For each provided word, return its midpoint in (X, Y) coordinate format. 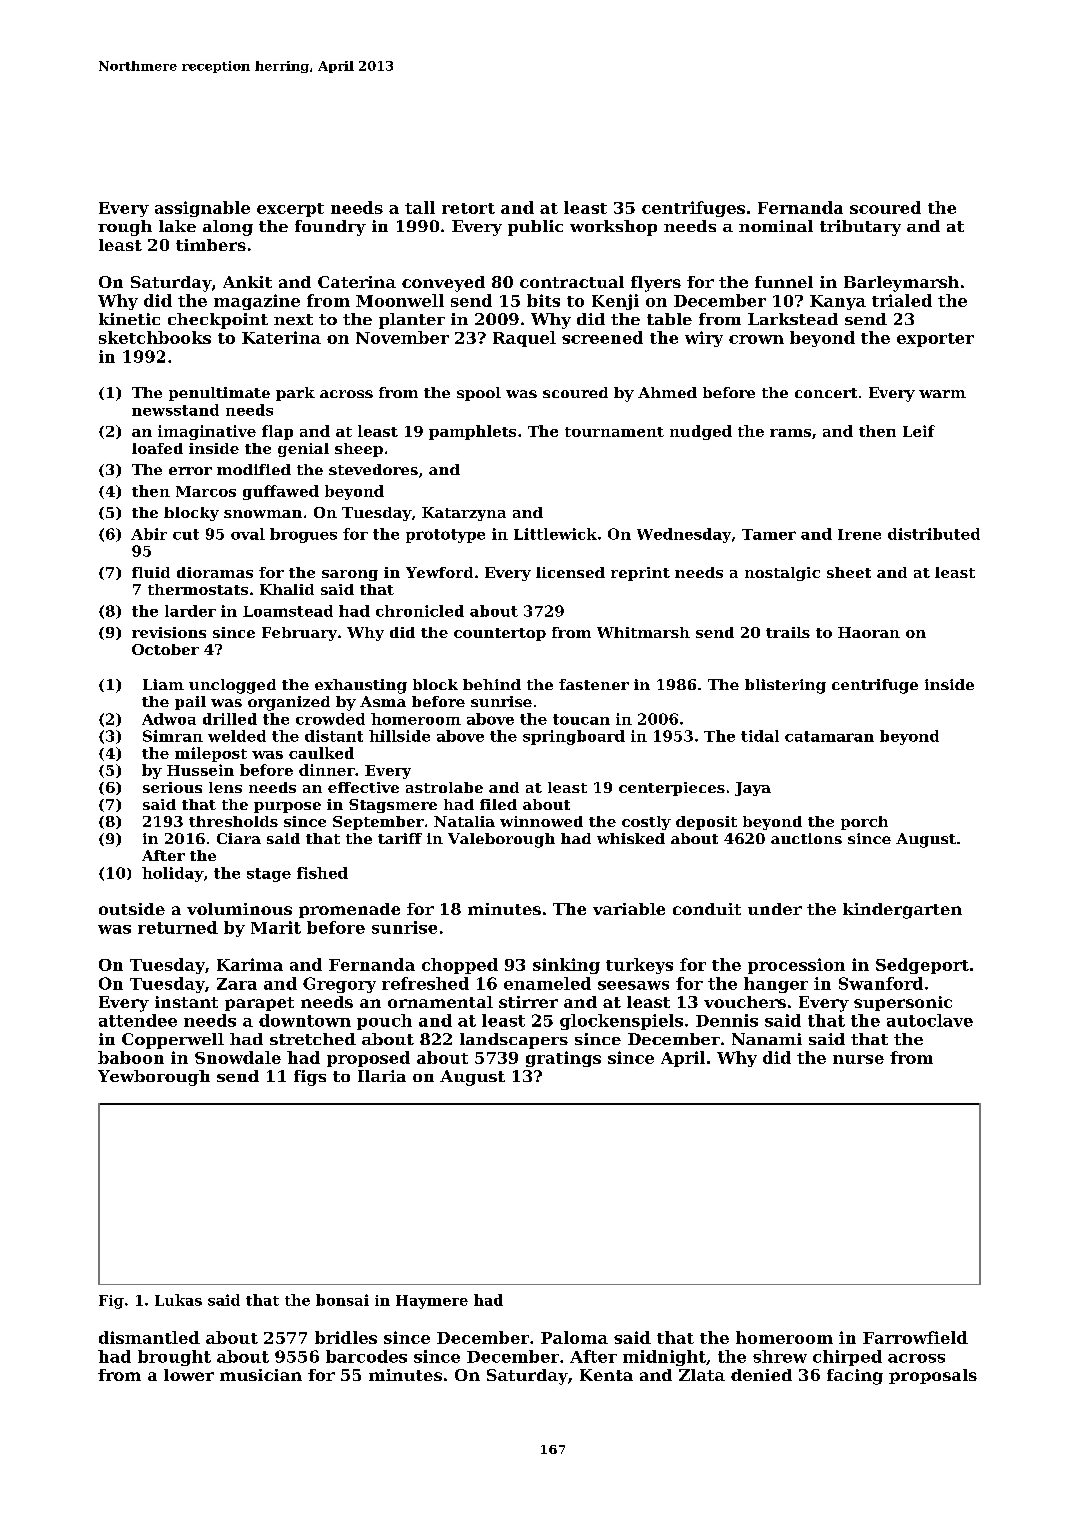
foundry (330, 228)
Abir (149, 534)
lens (225, 787)
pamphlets (472, 432)
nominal (776, 226)
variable (629, 909)
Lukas (178, 1300)
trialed (902, 300)
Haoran (869, 632)
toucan (581, 719)
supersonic (903, 1003)
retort (468, 208)
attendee (138, 1020)
